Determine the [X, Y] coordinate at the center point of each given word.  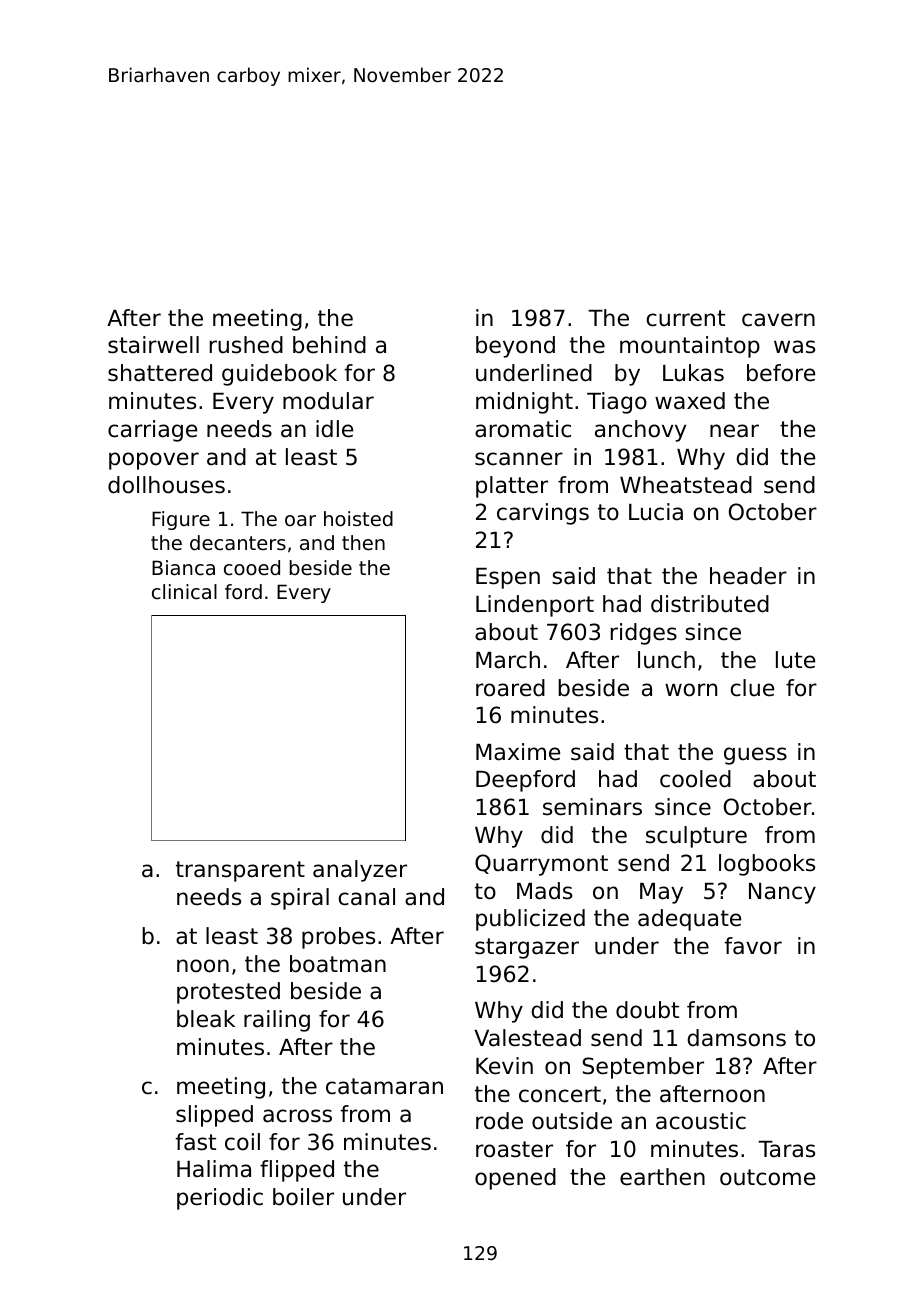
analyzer [360, 871]
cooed [252, 568]
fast [195, 1142]
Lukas [693, 373]
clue [752, 688]
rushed [246, 345]
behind [329, 345]
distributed [710, 604]
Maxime [518, 752]
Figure [181, 520]
